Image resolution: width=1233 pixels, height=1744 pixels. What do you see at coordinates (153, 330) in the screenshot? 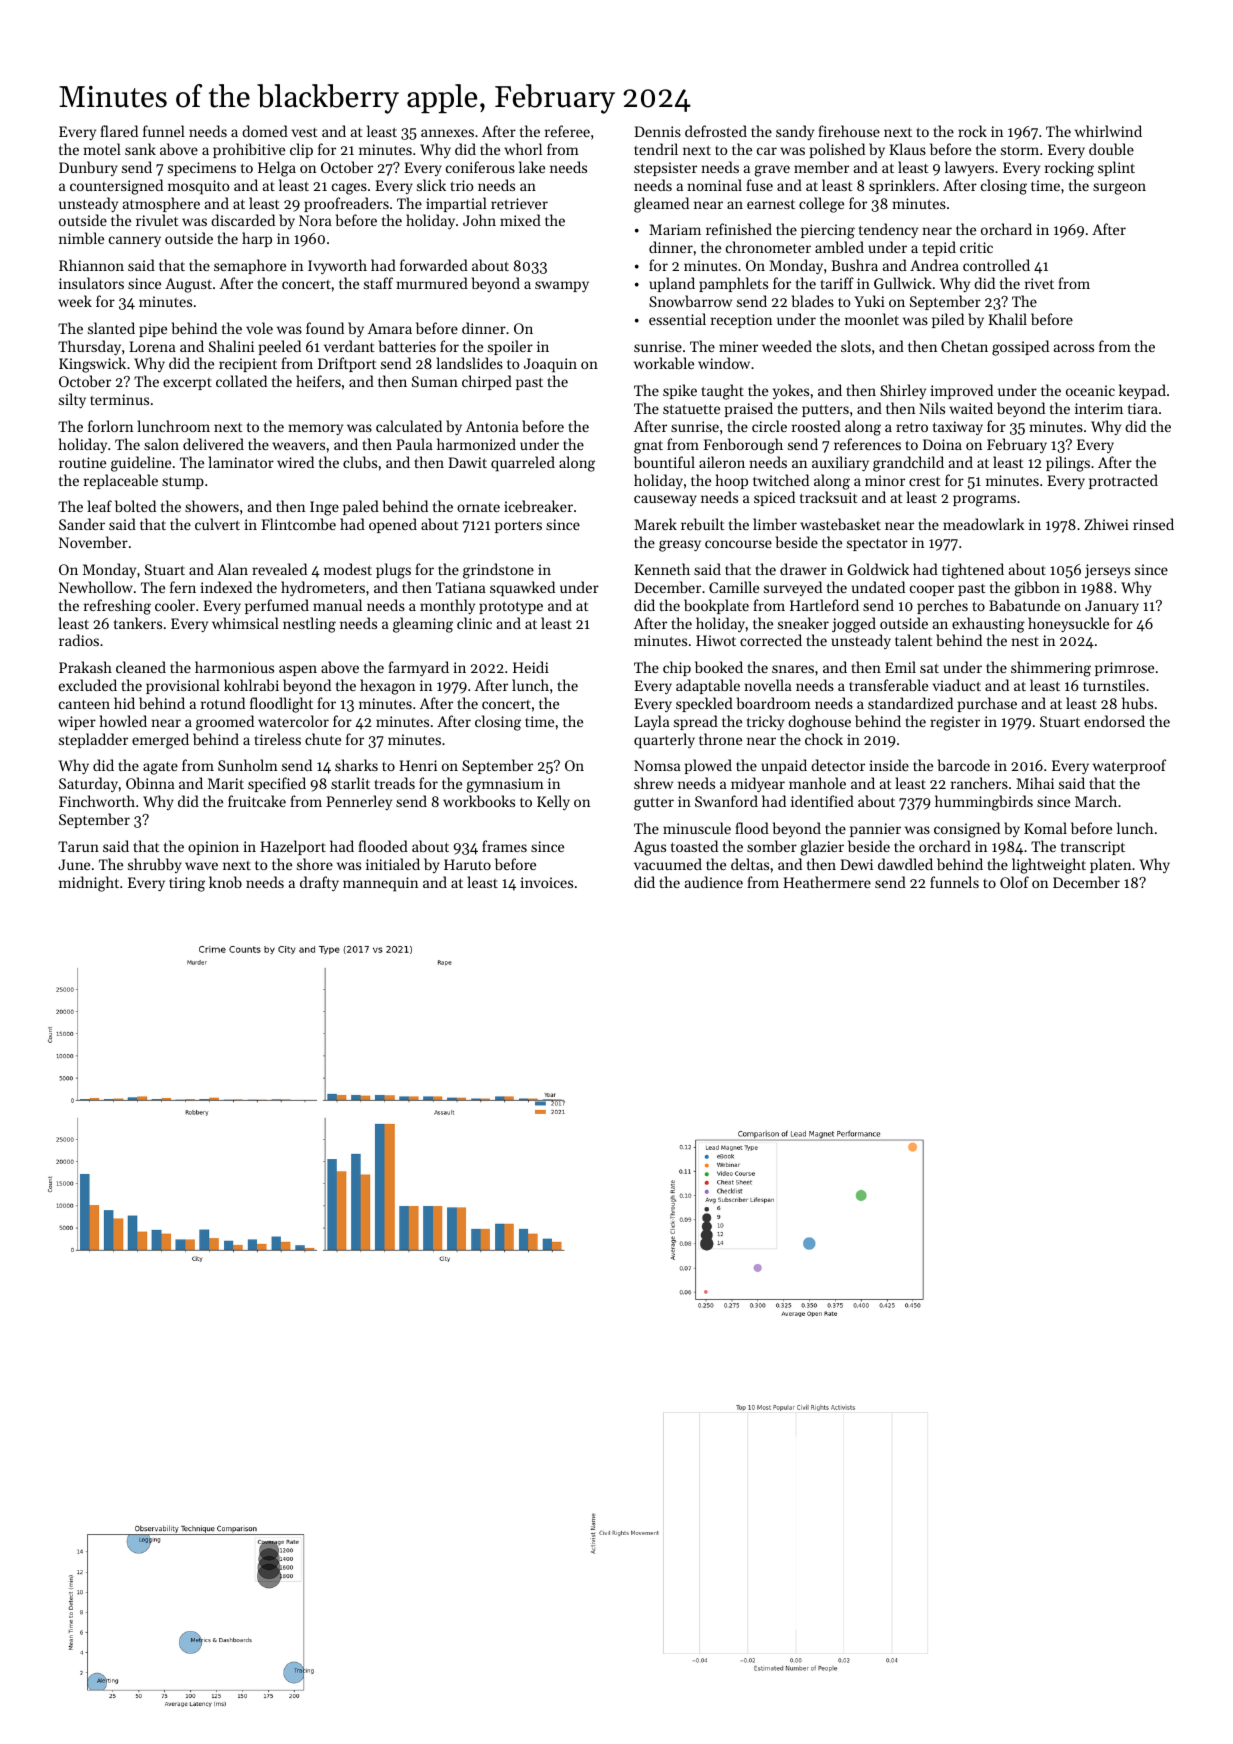
I see `pipe` at bounding box center [153, 330].
